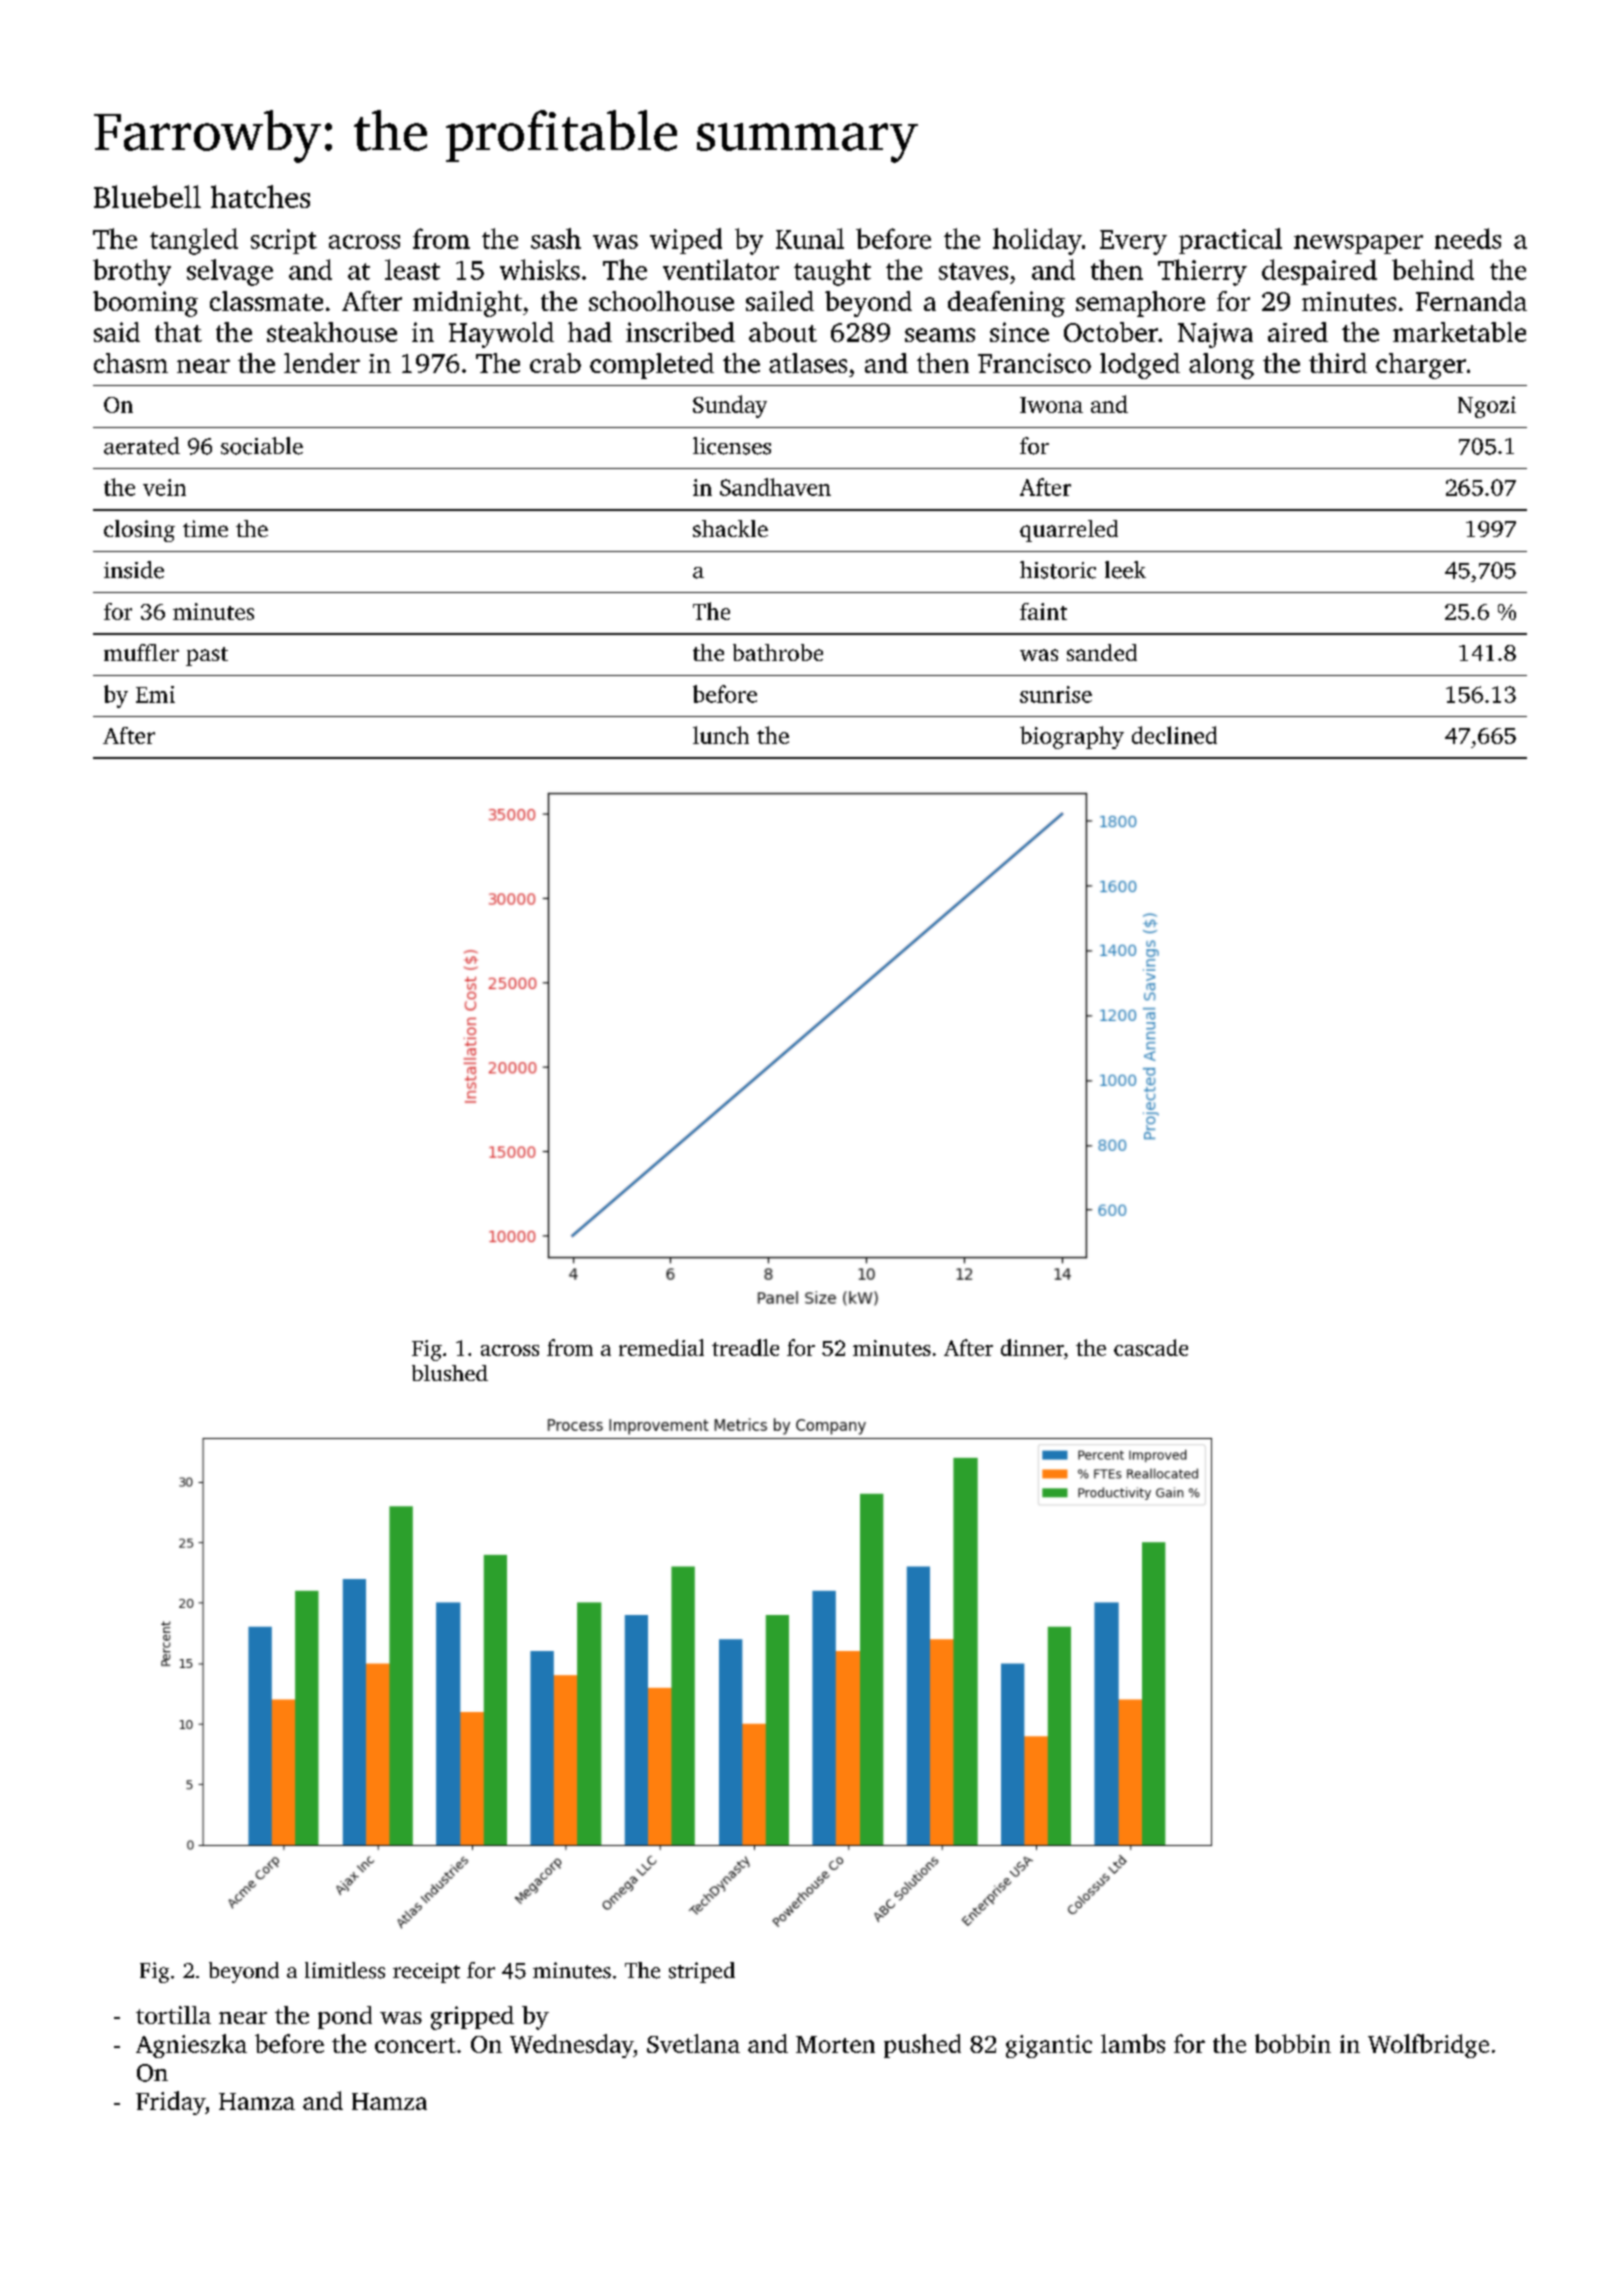  I want to click on gigantic, so click(1049, 2046).
